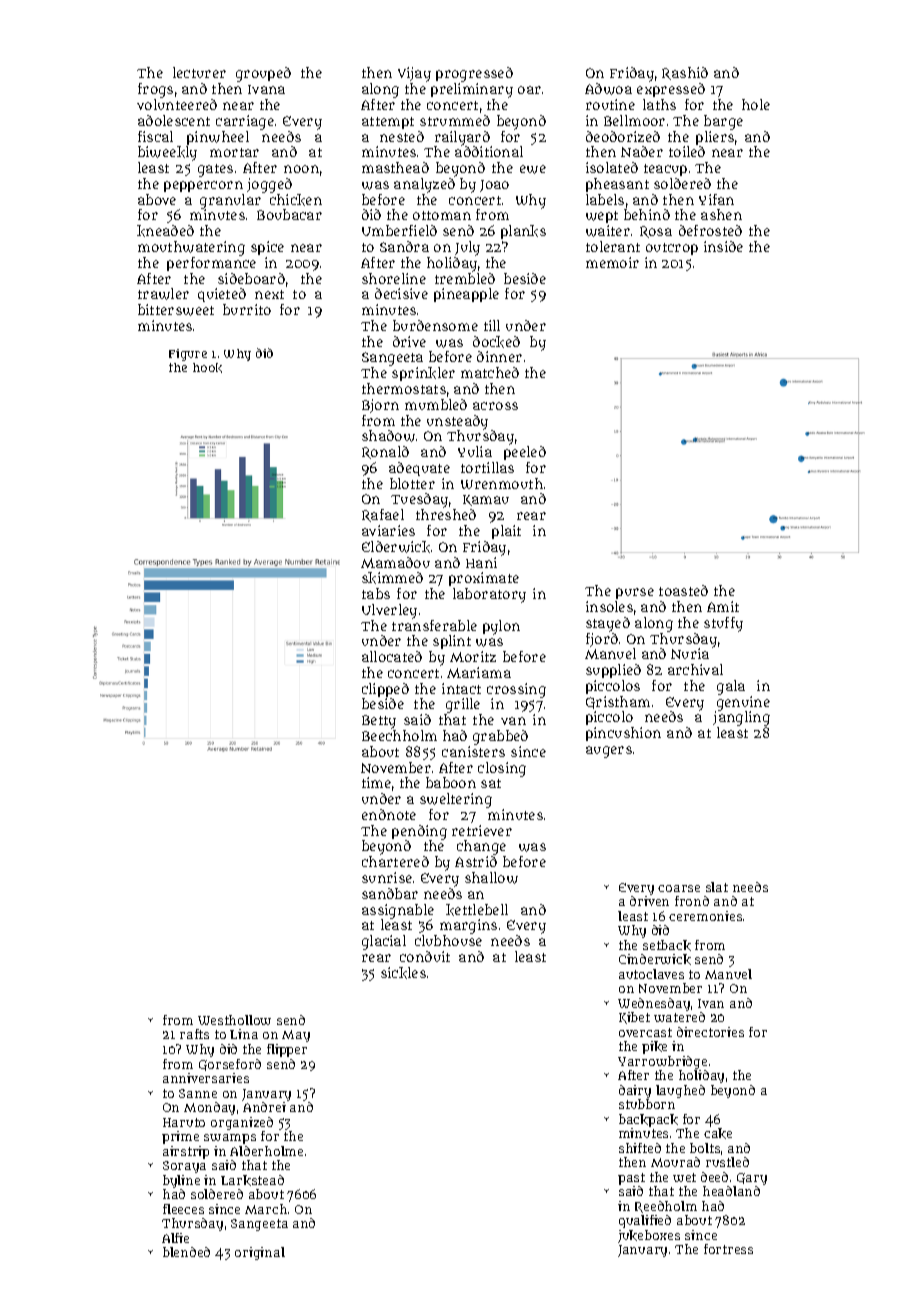  What do you see at coordinates (723, 606) in the screenshot?
I see `Amit` at bounding box center [723, 606].
